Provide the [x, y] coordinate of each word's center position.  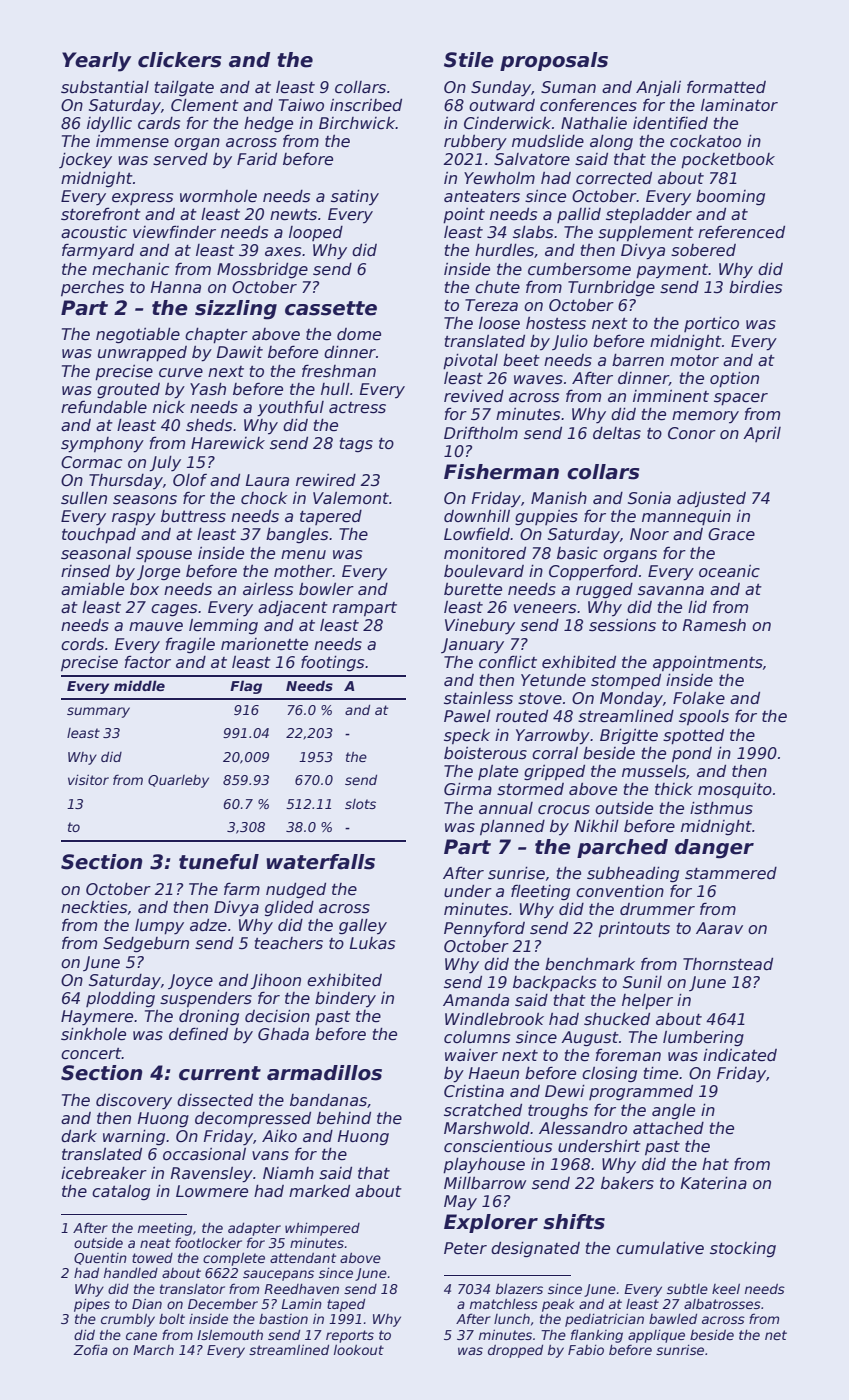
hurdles [504, 250]
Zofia [90, 1349]
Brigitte [629, 737]
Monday [631, 700]
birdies [755, 287]
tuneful [219, 862]
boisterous [485, 753]
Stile [469, 60]
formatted [726, 87]
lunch [512, 1319]
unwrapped [142, 354]
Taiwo [301, 105]
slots [360, 804]
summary [98, 712]
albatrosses [722, 1304]
